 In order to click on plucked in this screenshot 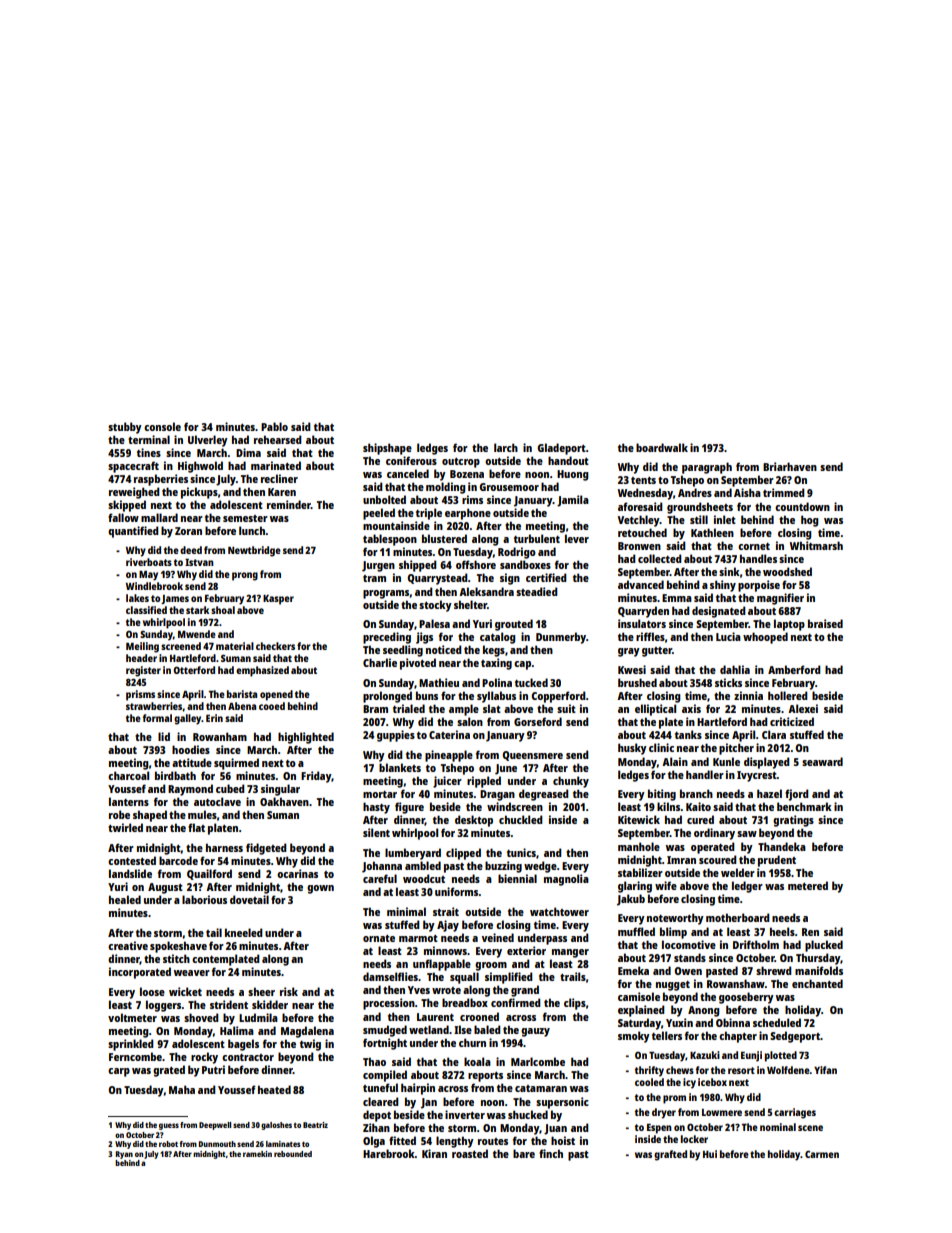, I will do `click(824, 946)`.
